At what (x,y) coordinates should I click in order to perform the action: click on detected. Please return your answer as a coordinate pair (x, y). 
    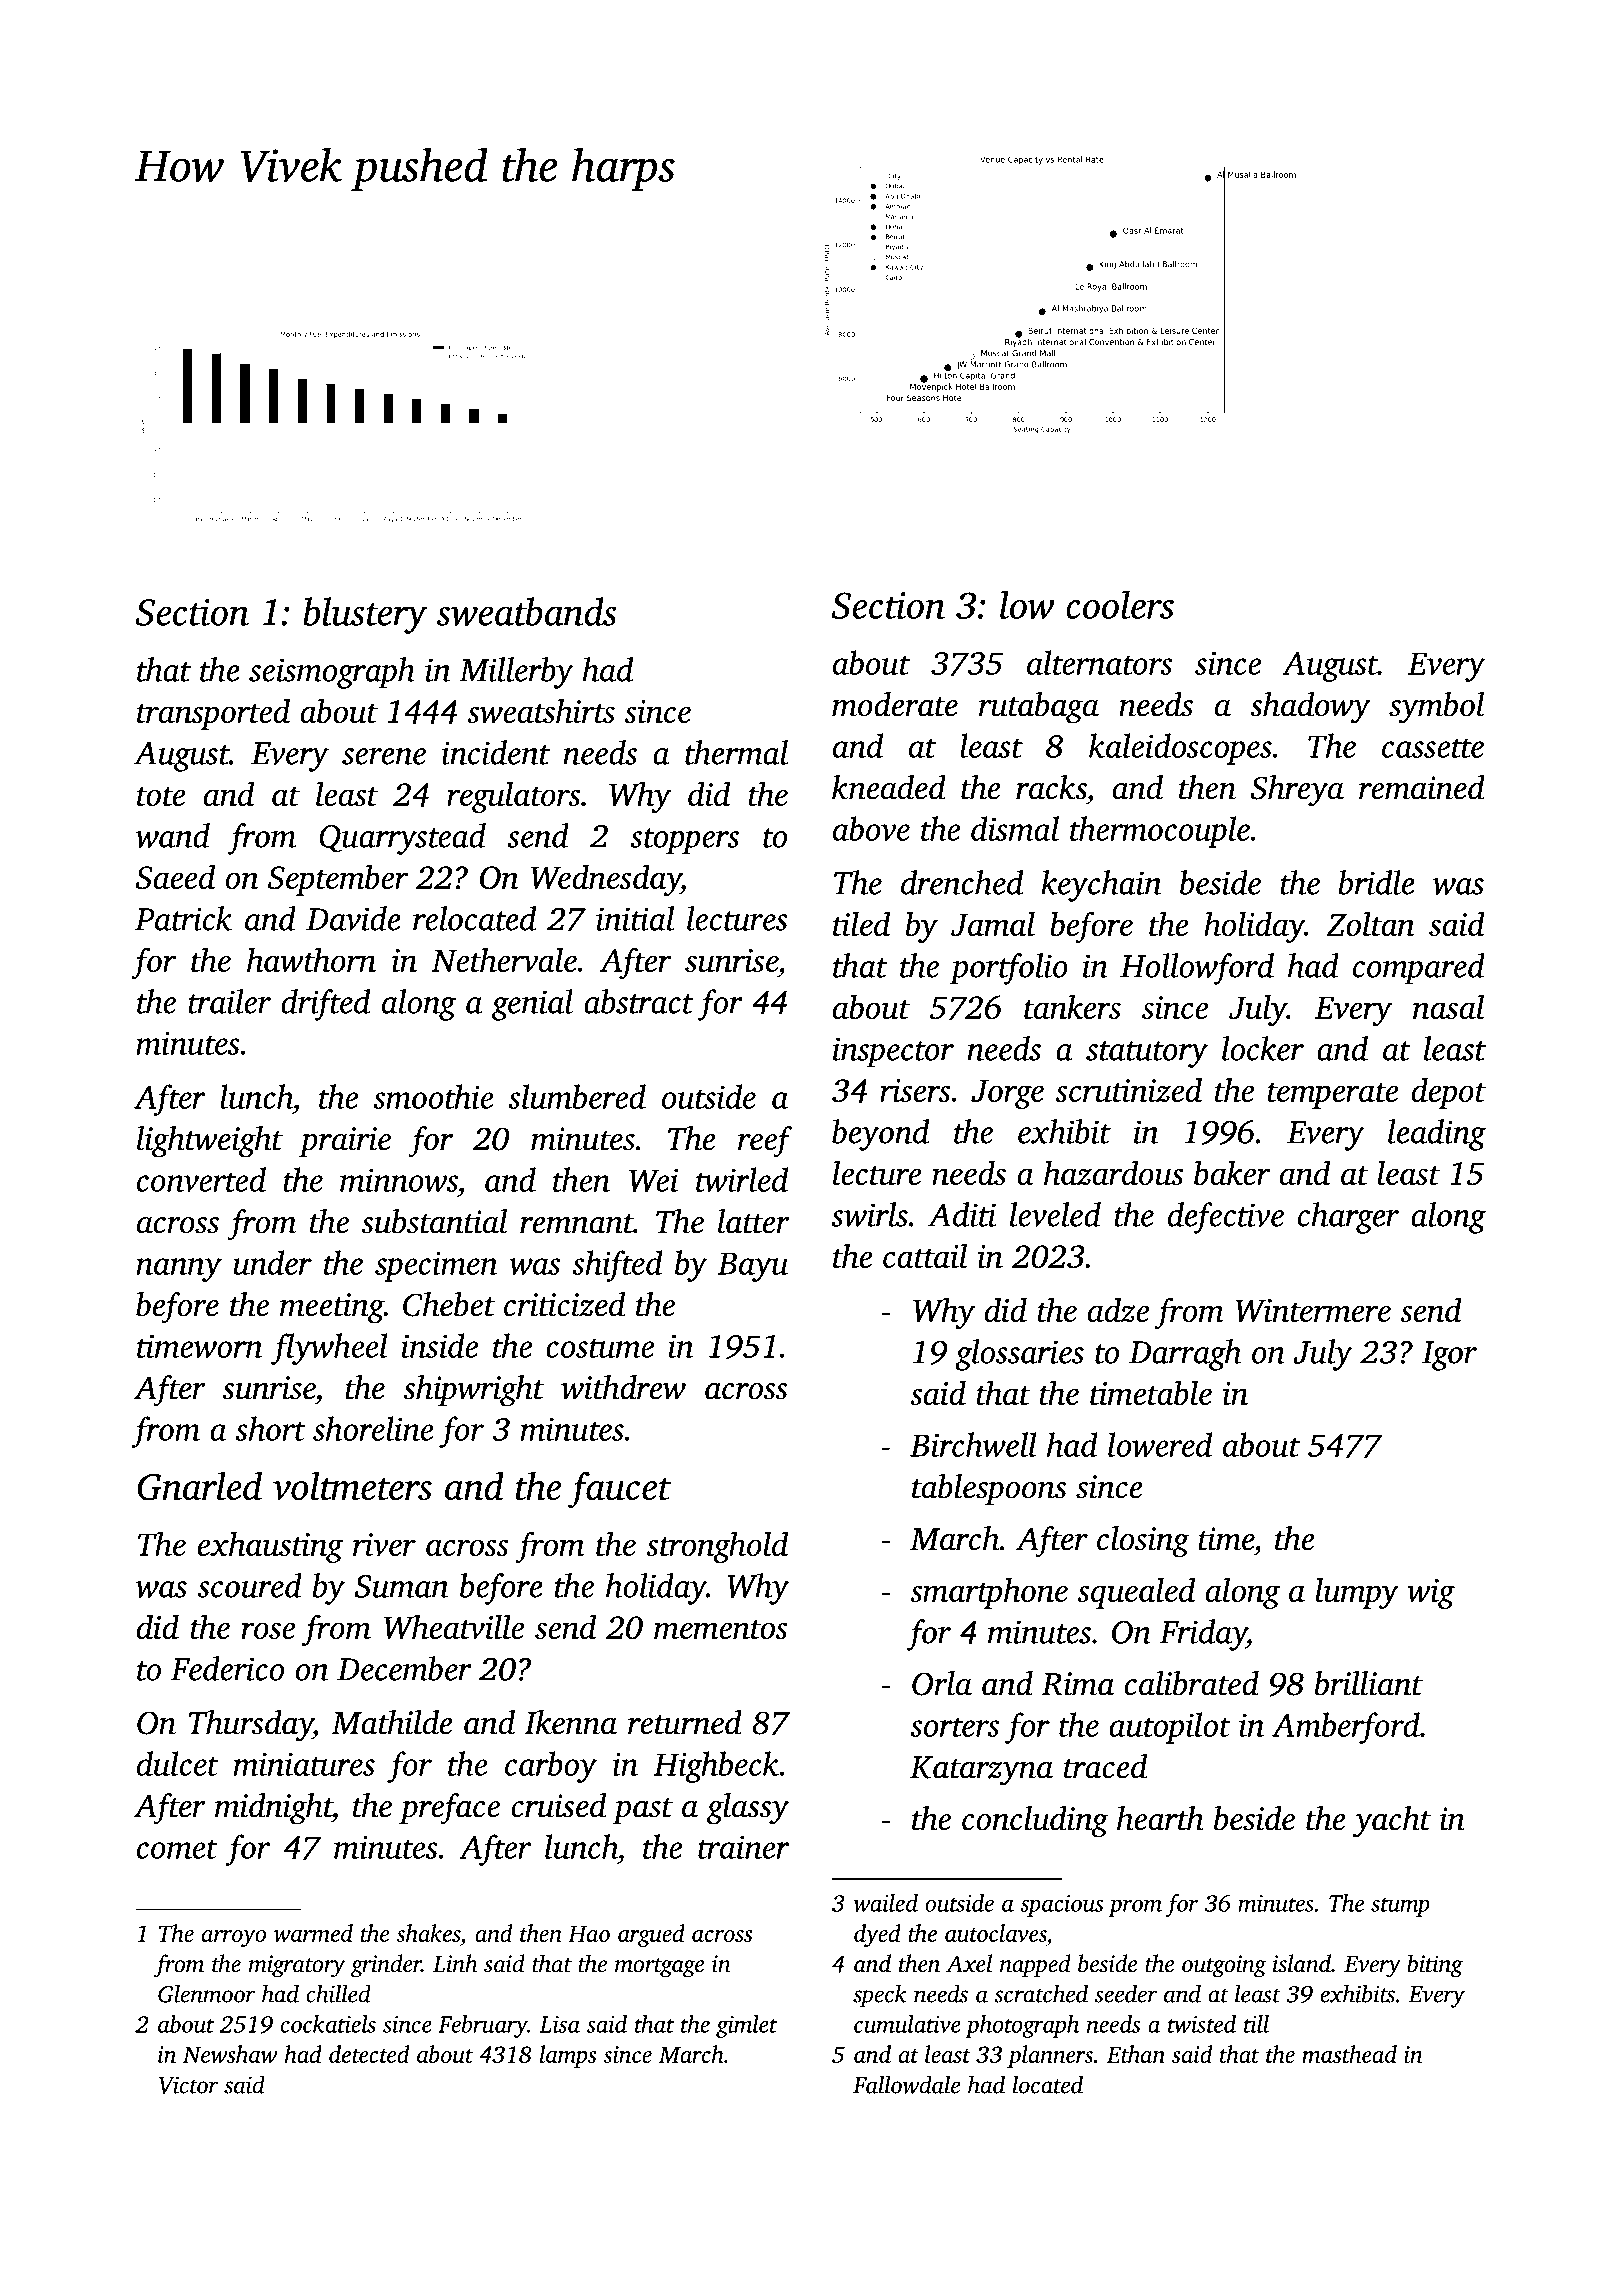
    Looking at the image, I should click on (369, 2054).
